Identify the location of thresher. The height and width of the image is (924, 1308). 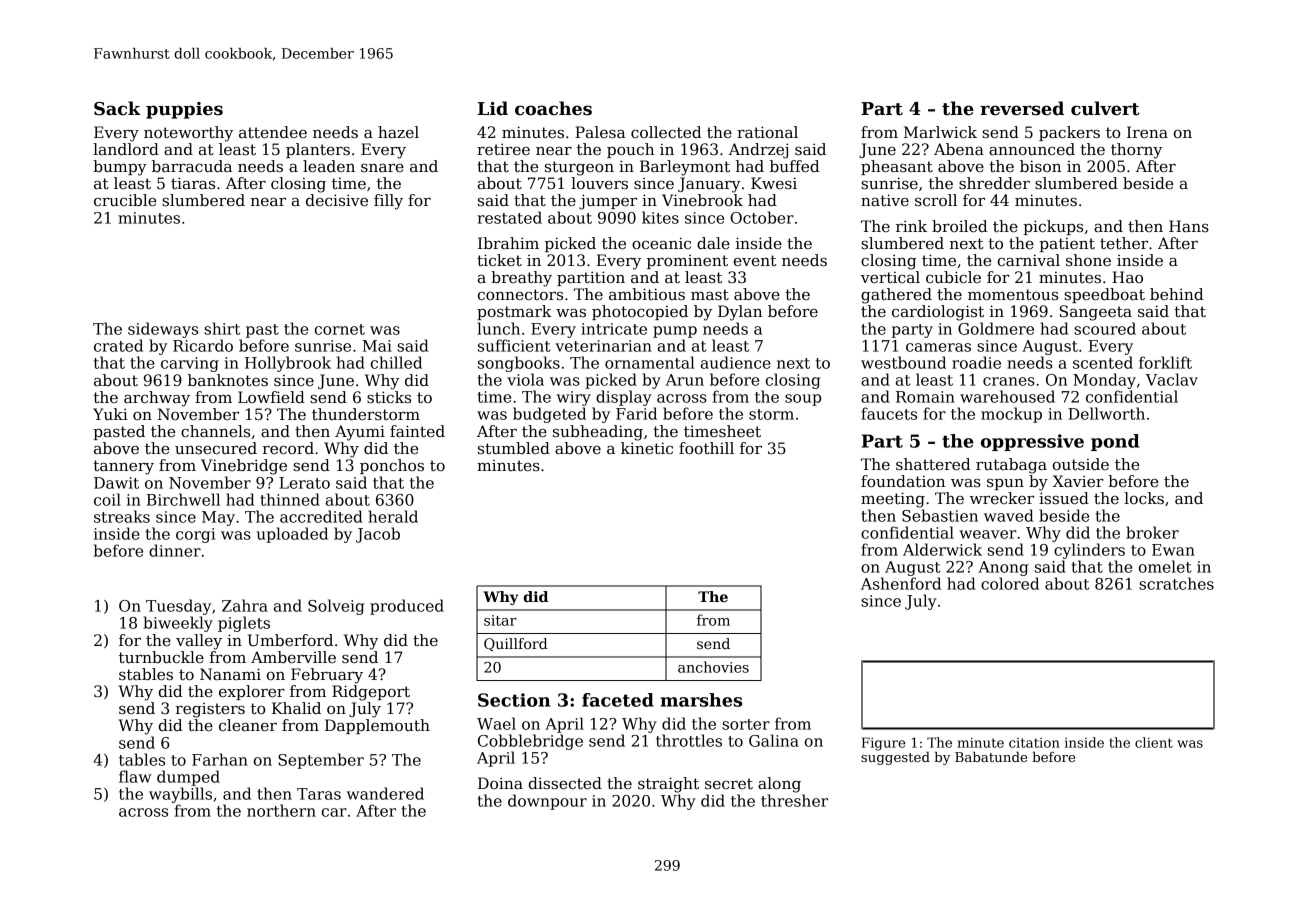
(794, 800).
